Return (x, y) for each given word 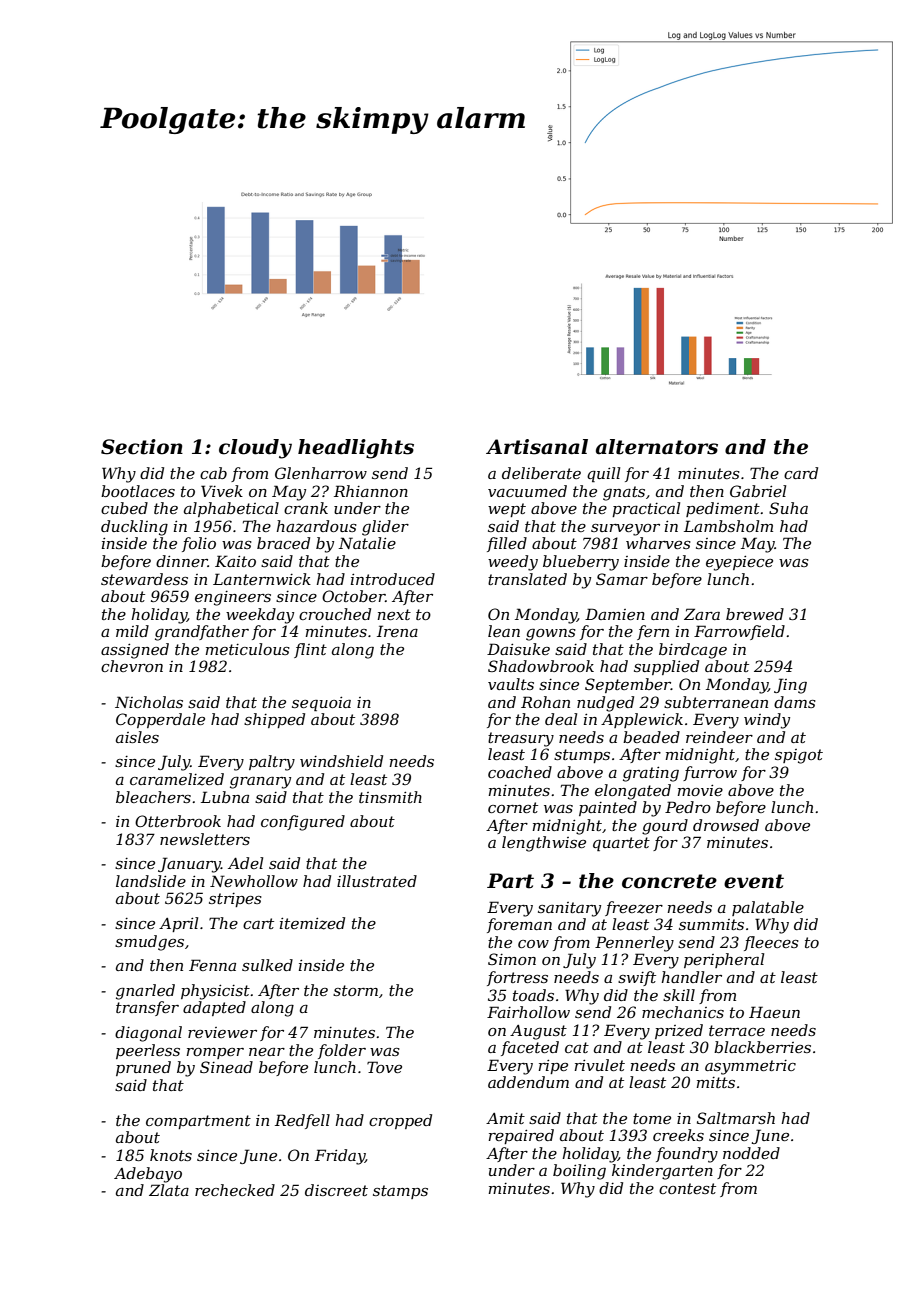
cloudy (255, 449)
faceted (530, 1048)
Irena (397, 631)
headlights (356, 449)
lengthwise (544, 844)
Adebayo (148, 1175)
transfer (147, 1008)
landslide (151, 881)
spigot (799, 756)
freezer (634, 908)
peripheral (724, 960)
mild (132, 631)
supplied (666, 667)
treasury (521, 739)
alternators (657, 447)
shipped (274, 720)
